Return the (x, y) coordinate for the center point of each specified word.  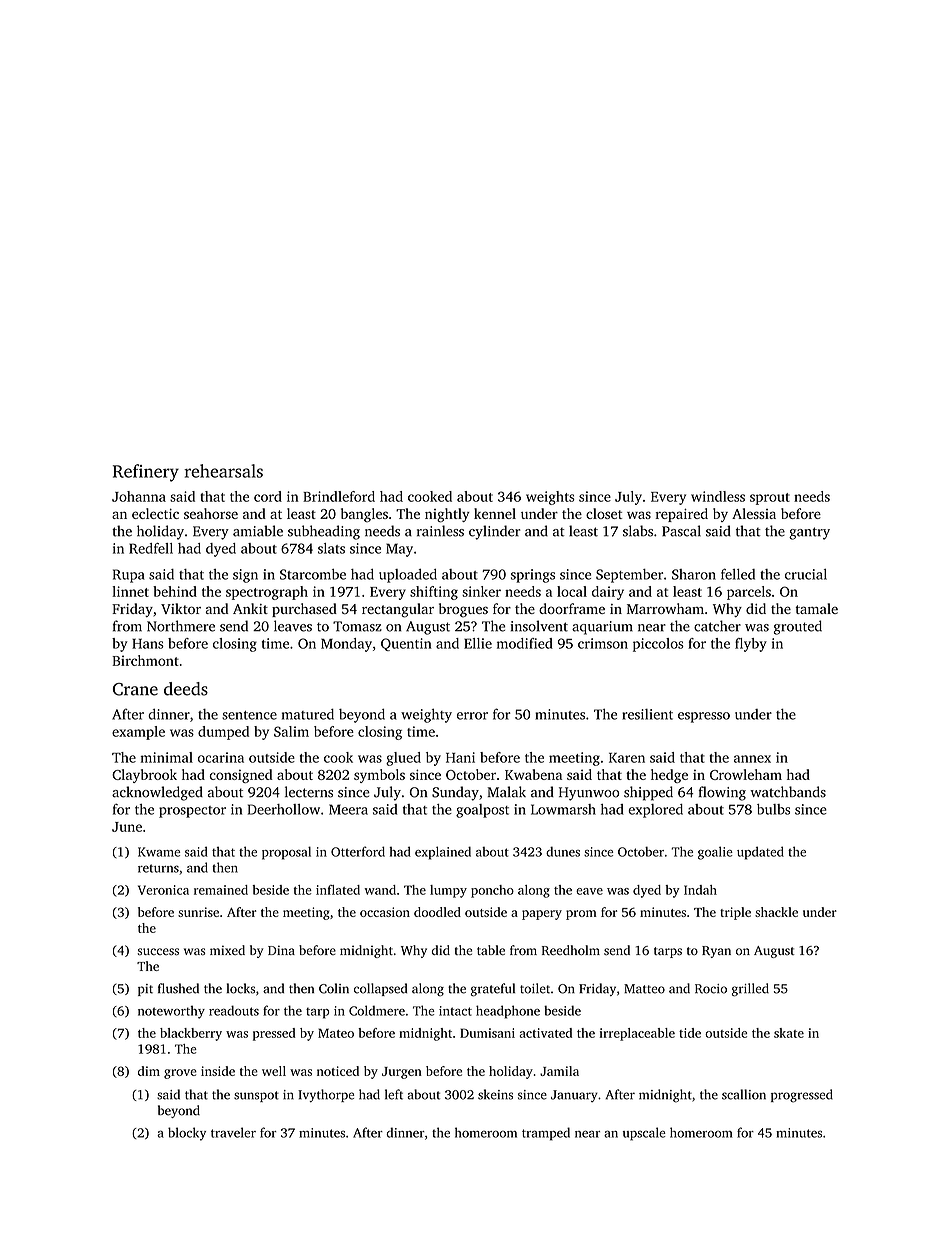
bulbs (773, 809)
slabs (638, 531)
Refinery (146, 473)
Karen (627, 758)
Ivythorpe (326, 1095)
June (127, 827)
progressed (802, 1096)
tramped (546, 1134)
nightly (447, 515)
